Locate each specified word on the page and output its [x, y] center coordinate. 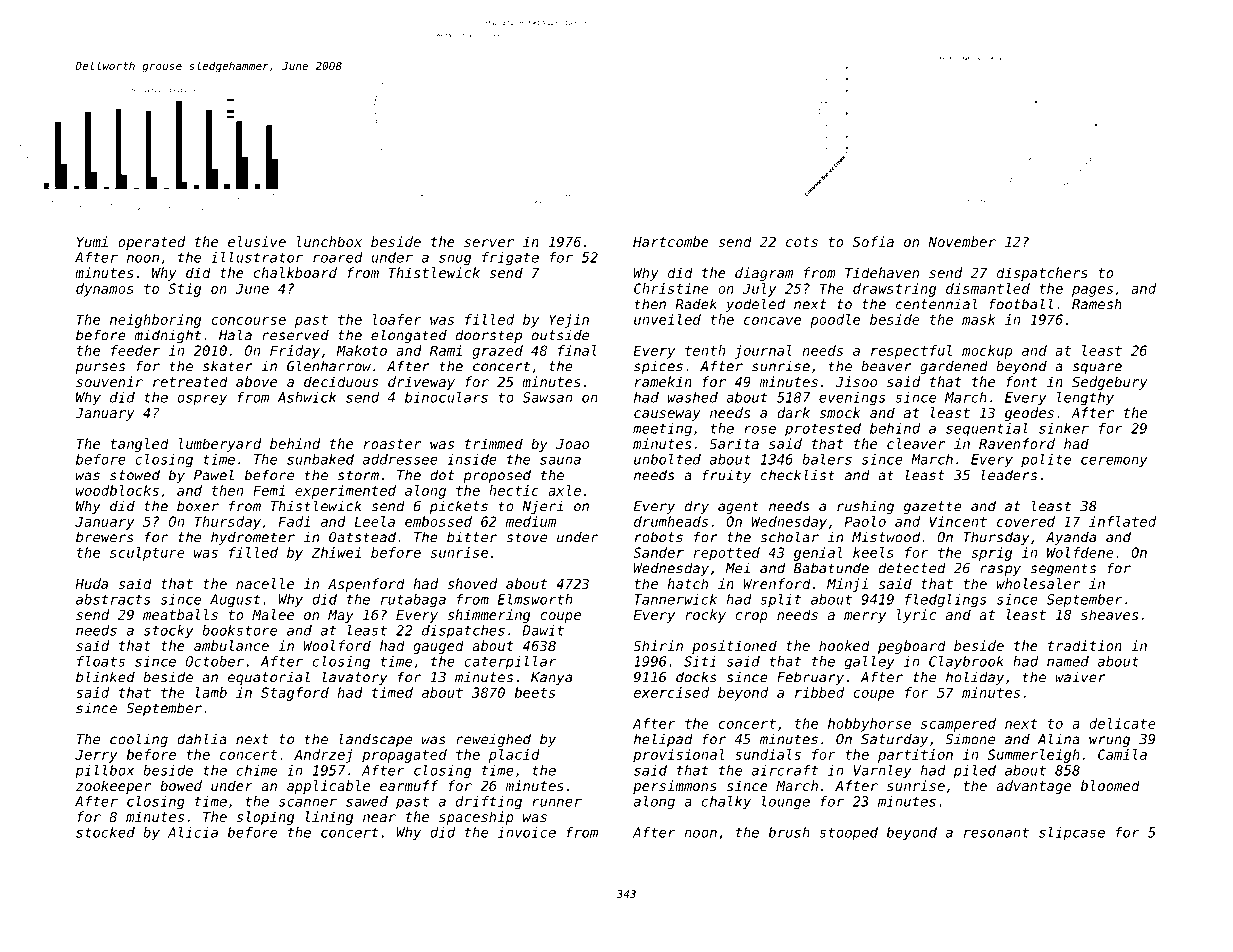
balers [827, 459]
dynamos [105, 290]
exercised [671, 692]
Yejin [569, 321]
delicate [1122, 723]
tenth [705, 350]
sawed [367, 801]
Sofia [873, 241]
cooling [139, 740]
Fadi [294, 521]
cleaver [916, 443]
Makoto [361, 350]
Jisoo [856, 381]
